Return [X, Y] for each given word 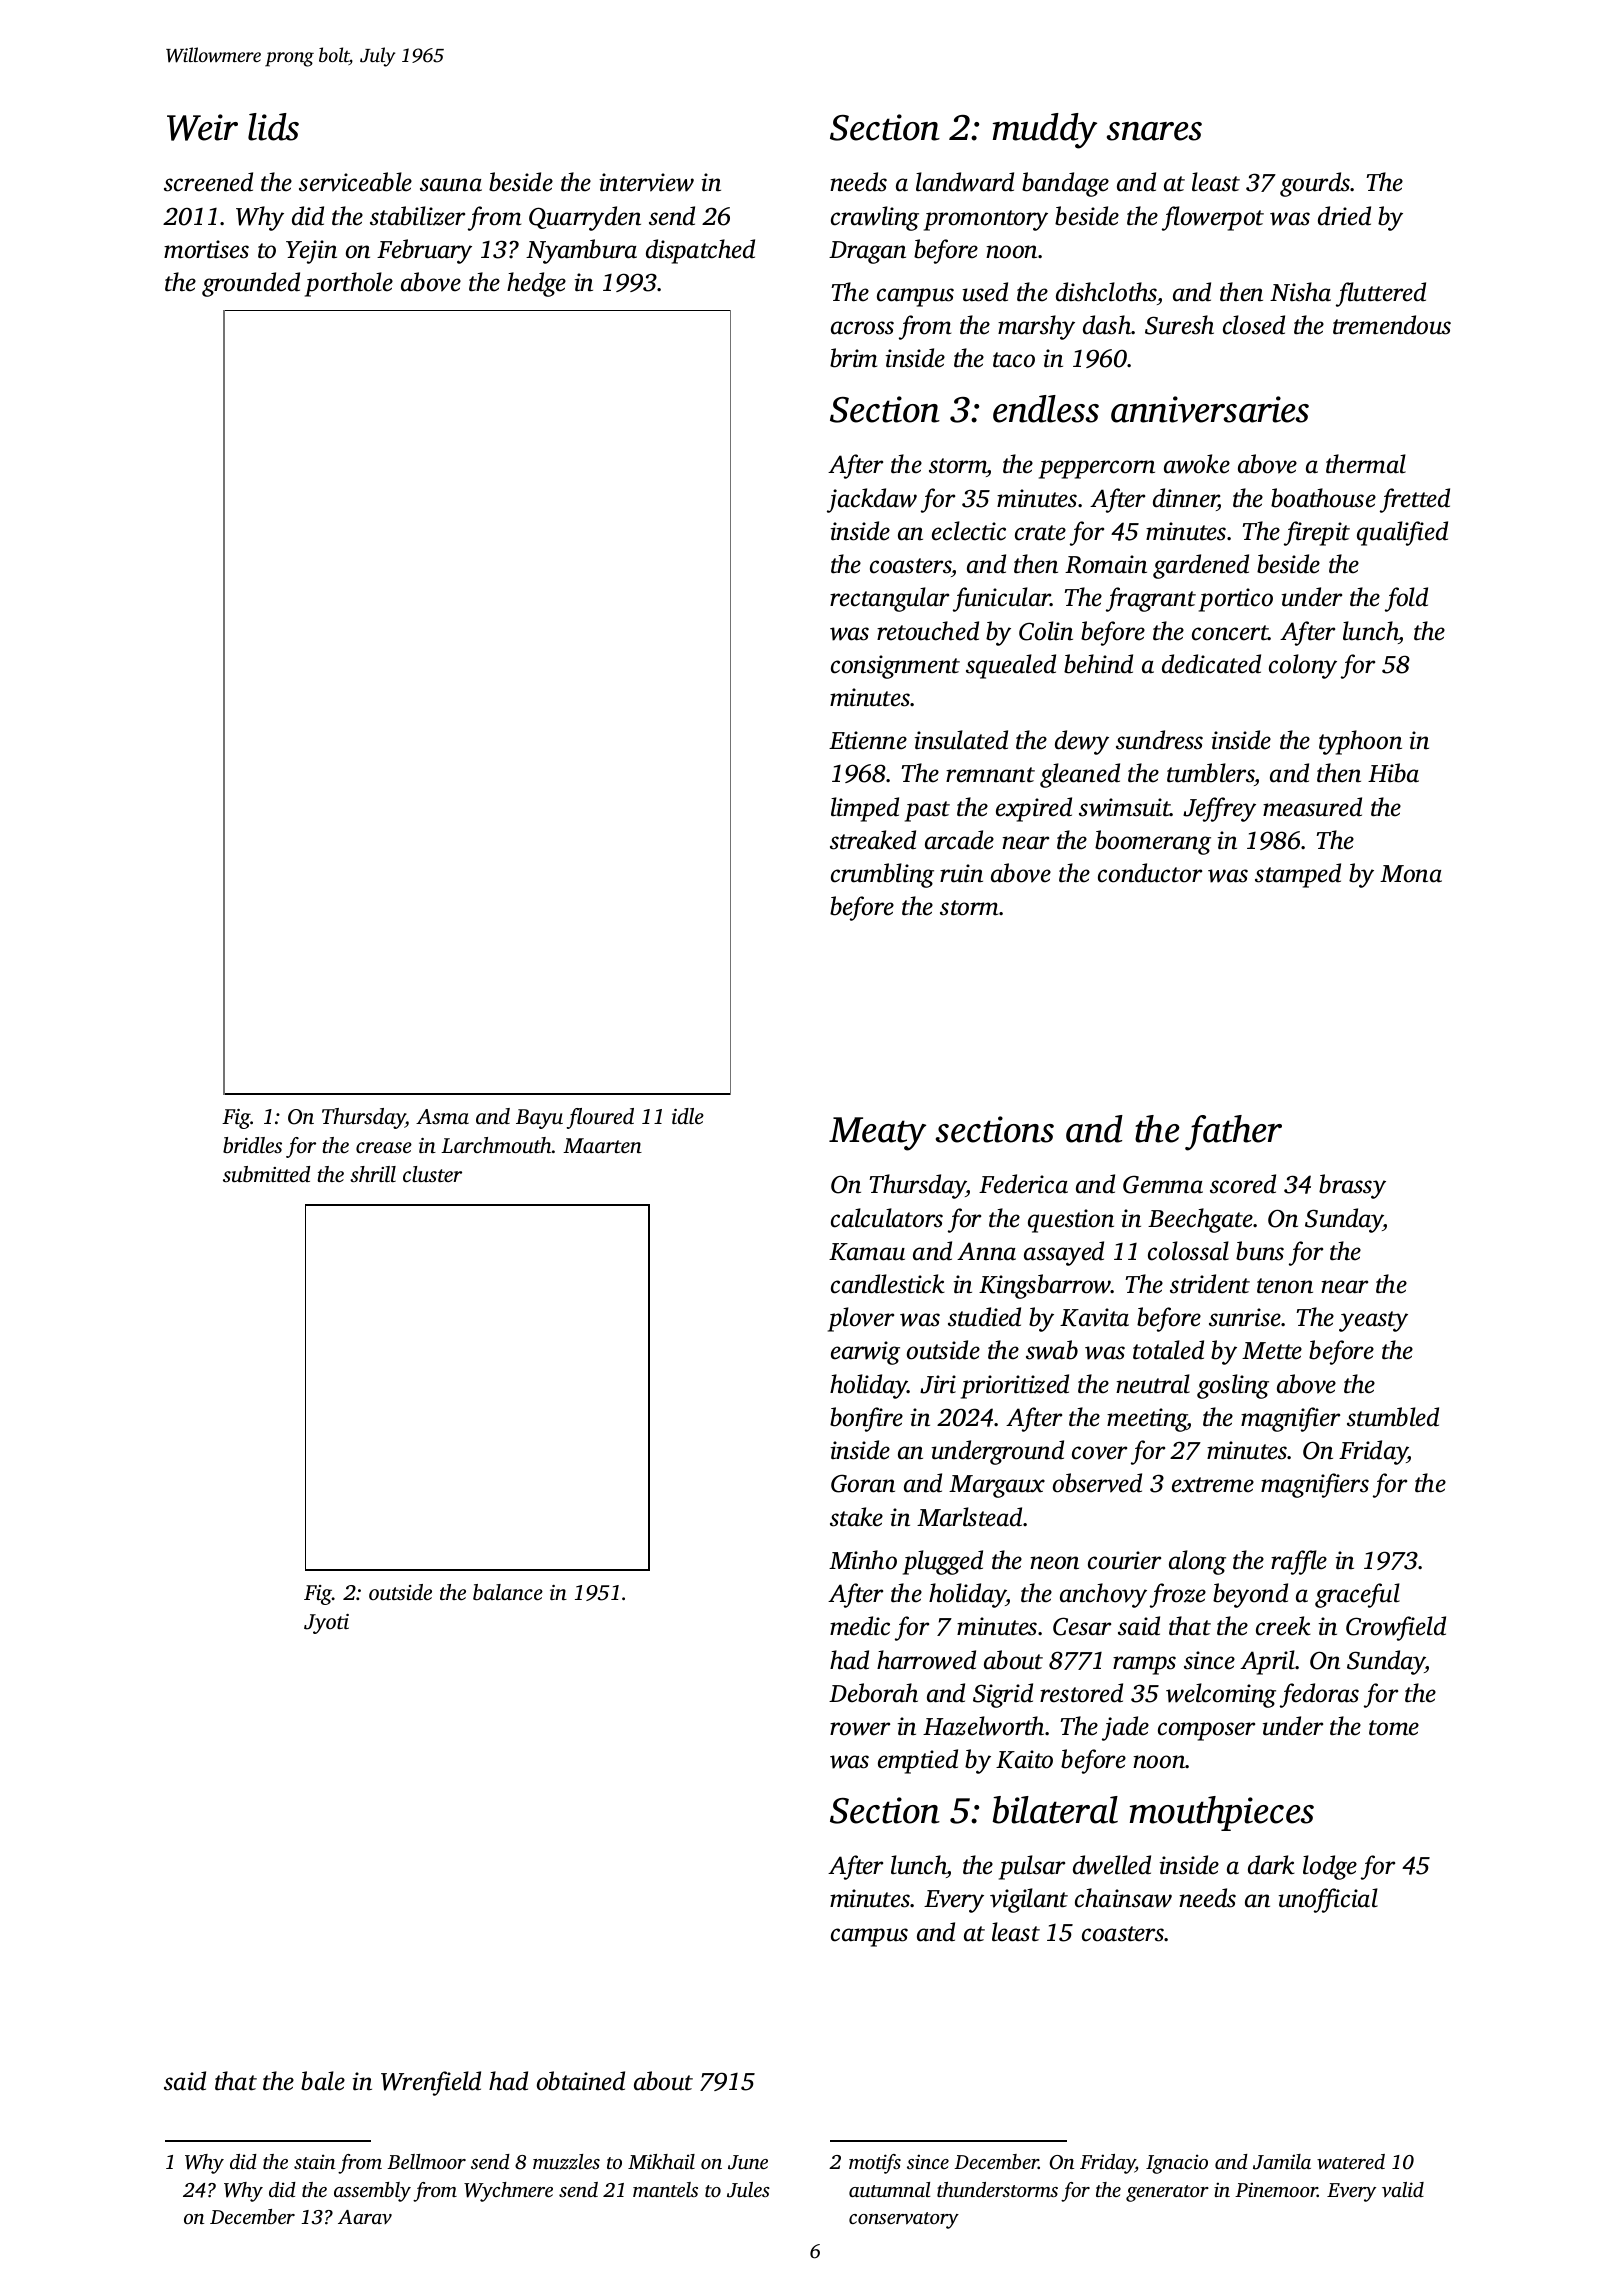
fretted [1415, 500]
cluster [432, 1174]
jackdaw [872, 500]
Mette [1272, 1351]
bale [323, 2081]
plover [861, 1319]
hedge [536, 284]
